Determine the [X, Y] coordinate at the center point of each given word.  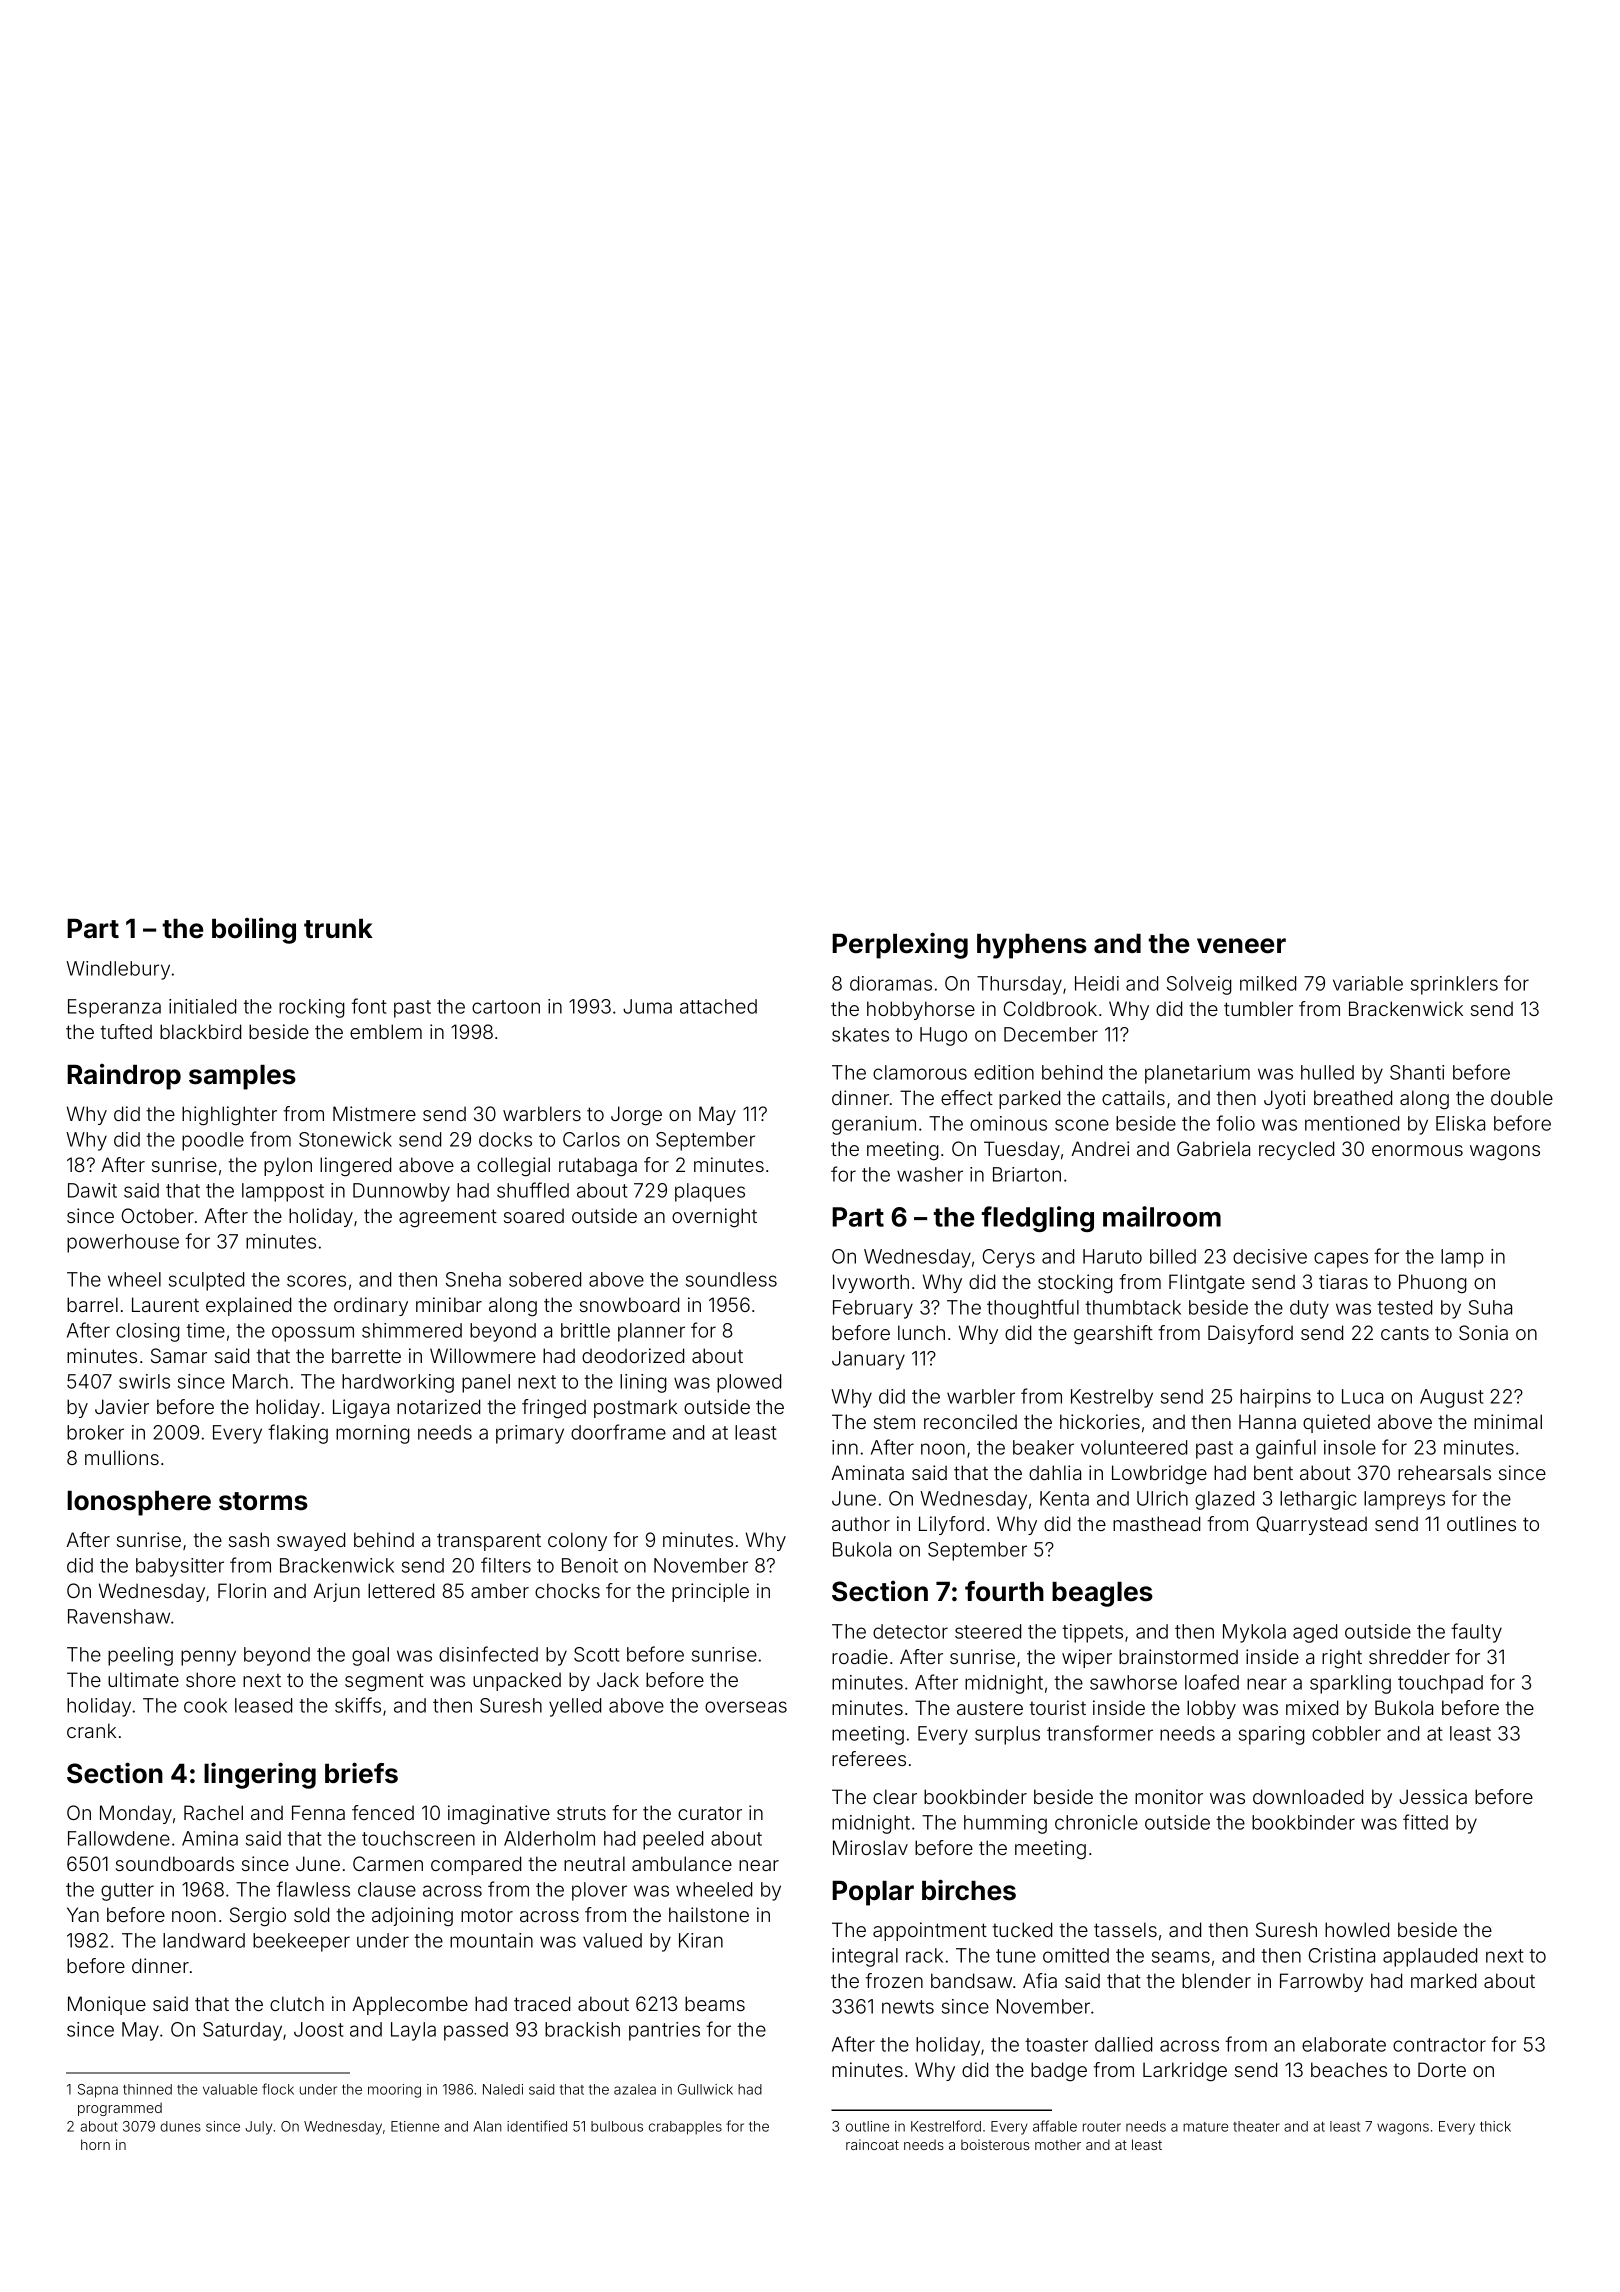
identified [537, 2126]
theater [1256, 2126]
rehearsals [1444, 1472]
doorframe [618, 1432]
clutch [297, 2003]
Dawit [92, 1190]
